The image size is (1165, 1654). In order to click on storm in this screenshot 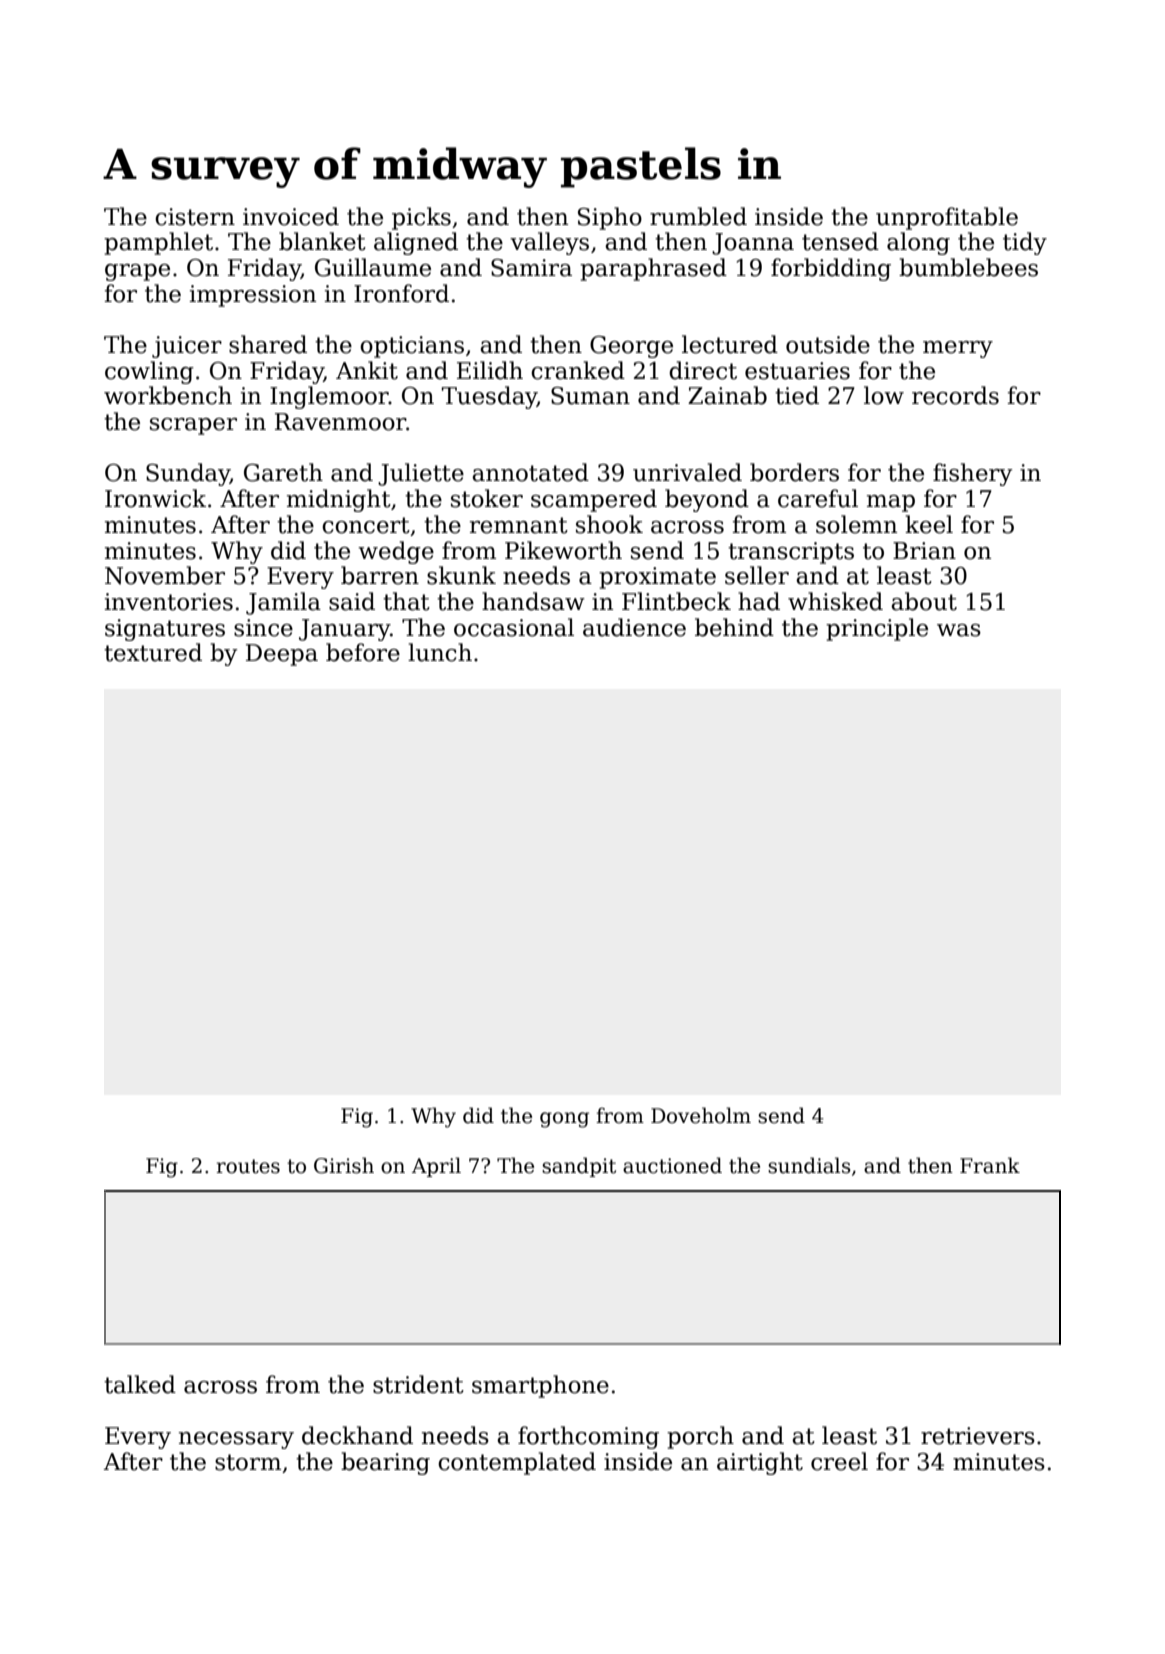, I will do `click(248, 1462)`.
